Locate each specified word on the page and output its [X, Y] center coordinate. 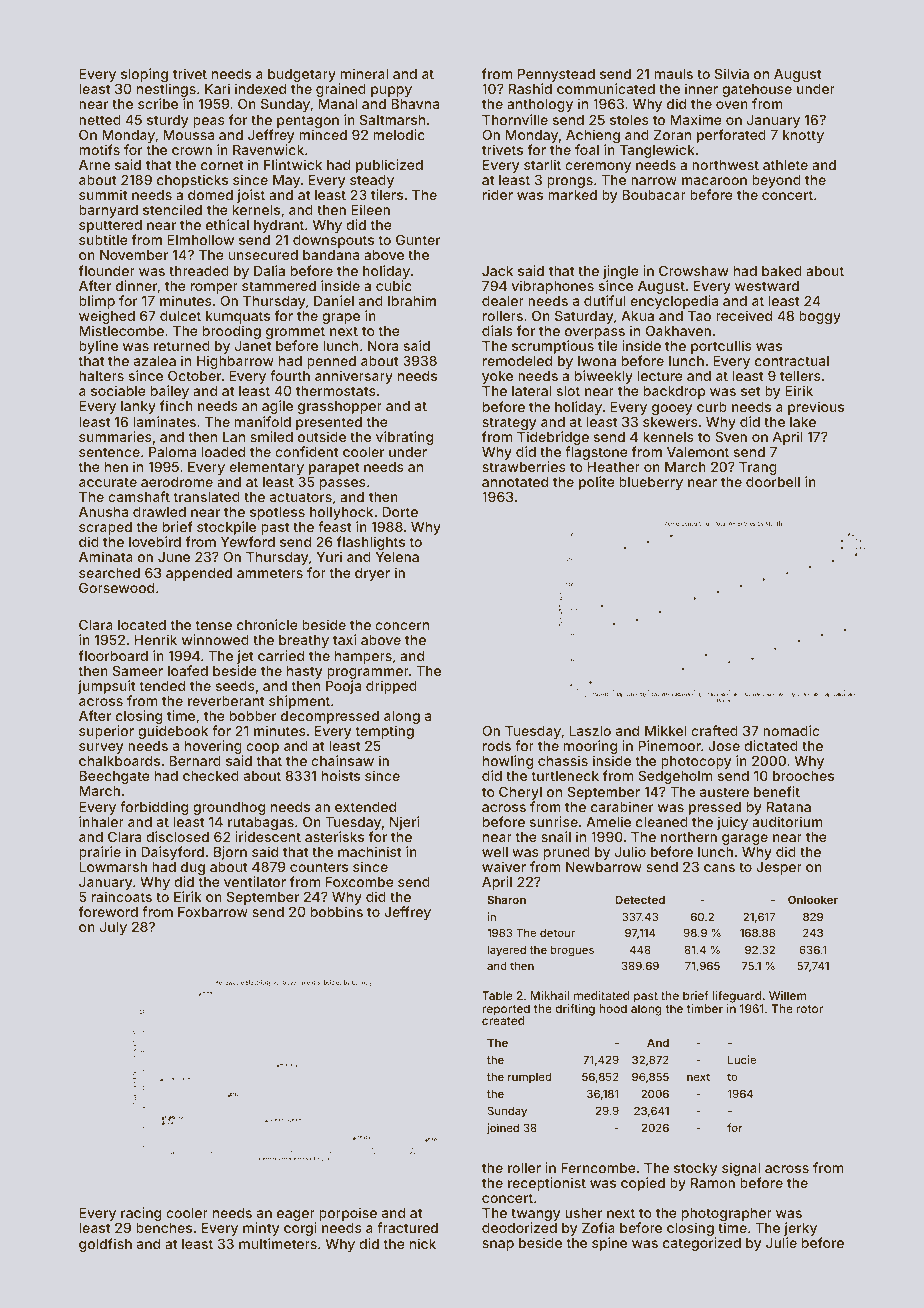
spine [609, 1244]
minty [261, 1229]
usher [583, 1213]
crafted [714, 730]
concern [402, 626]
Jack [497, 271]
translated [207, 497]
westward [767, 286]
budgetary [302, 75]
